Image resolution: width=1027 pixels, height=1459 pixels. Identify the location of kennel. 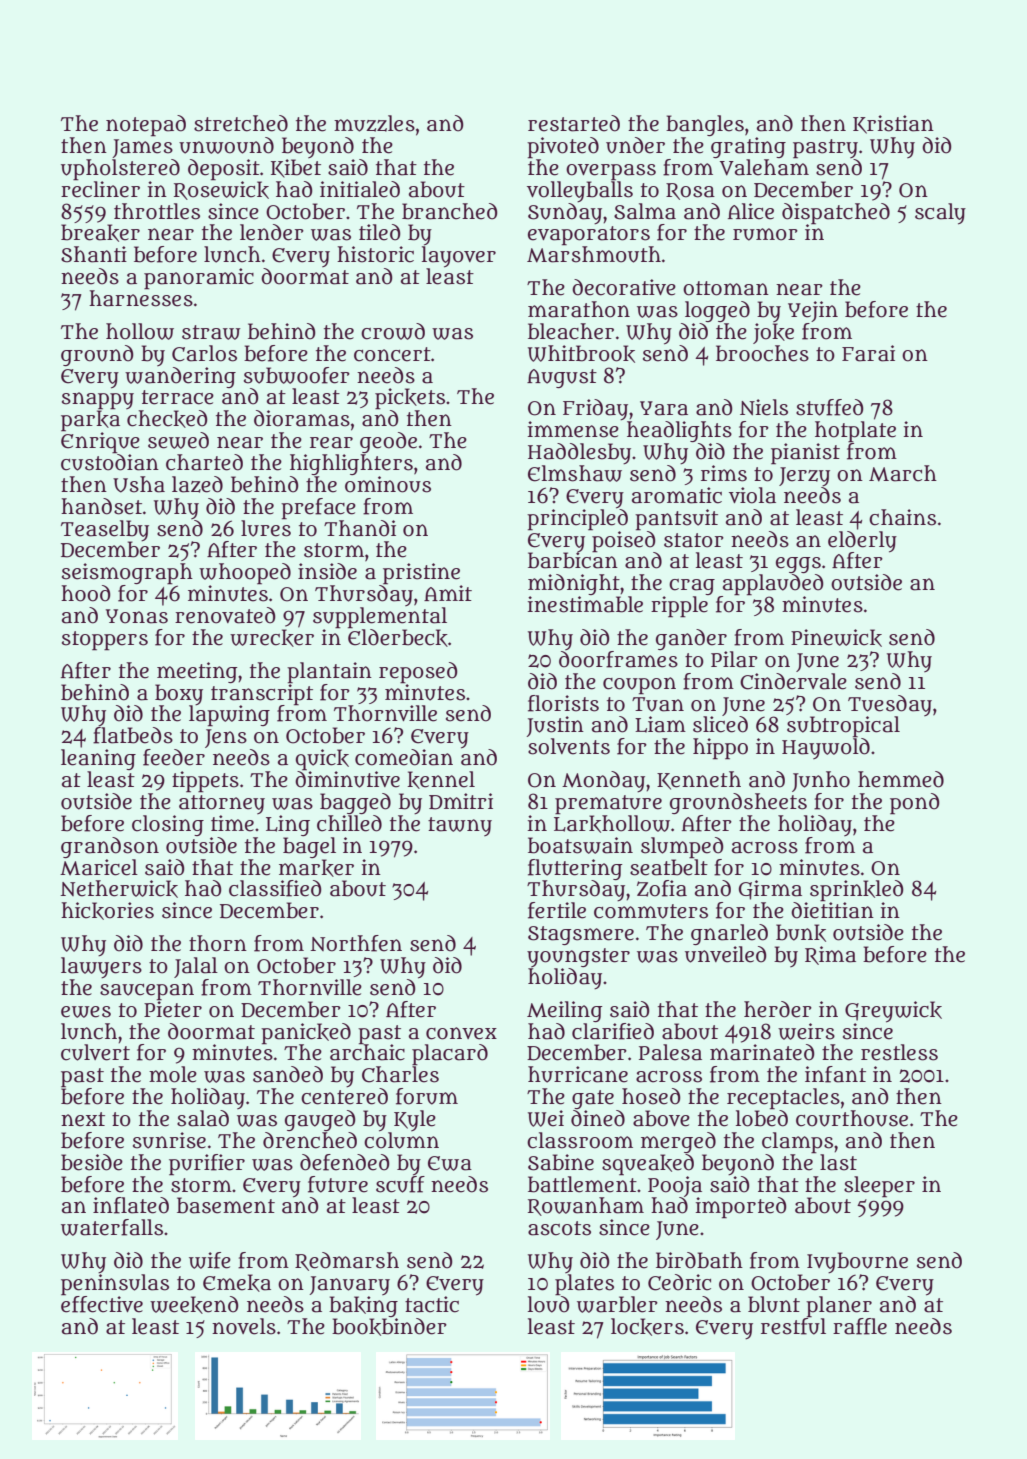
(441, 780).
